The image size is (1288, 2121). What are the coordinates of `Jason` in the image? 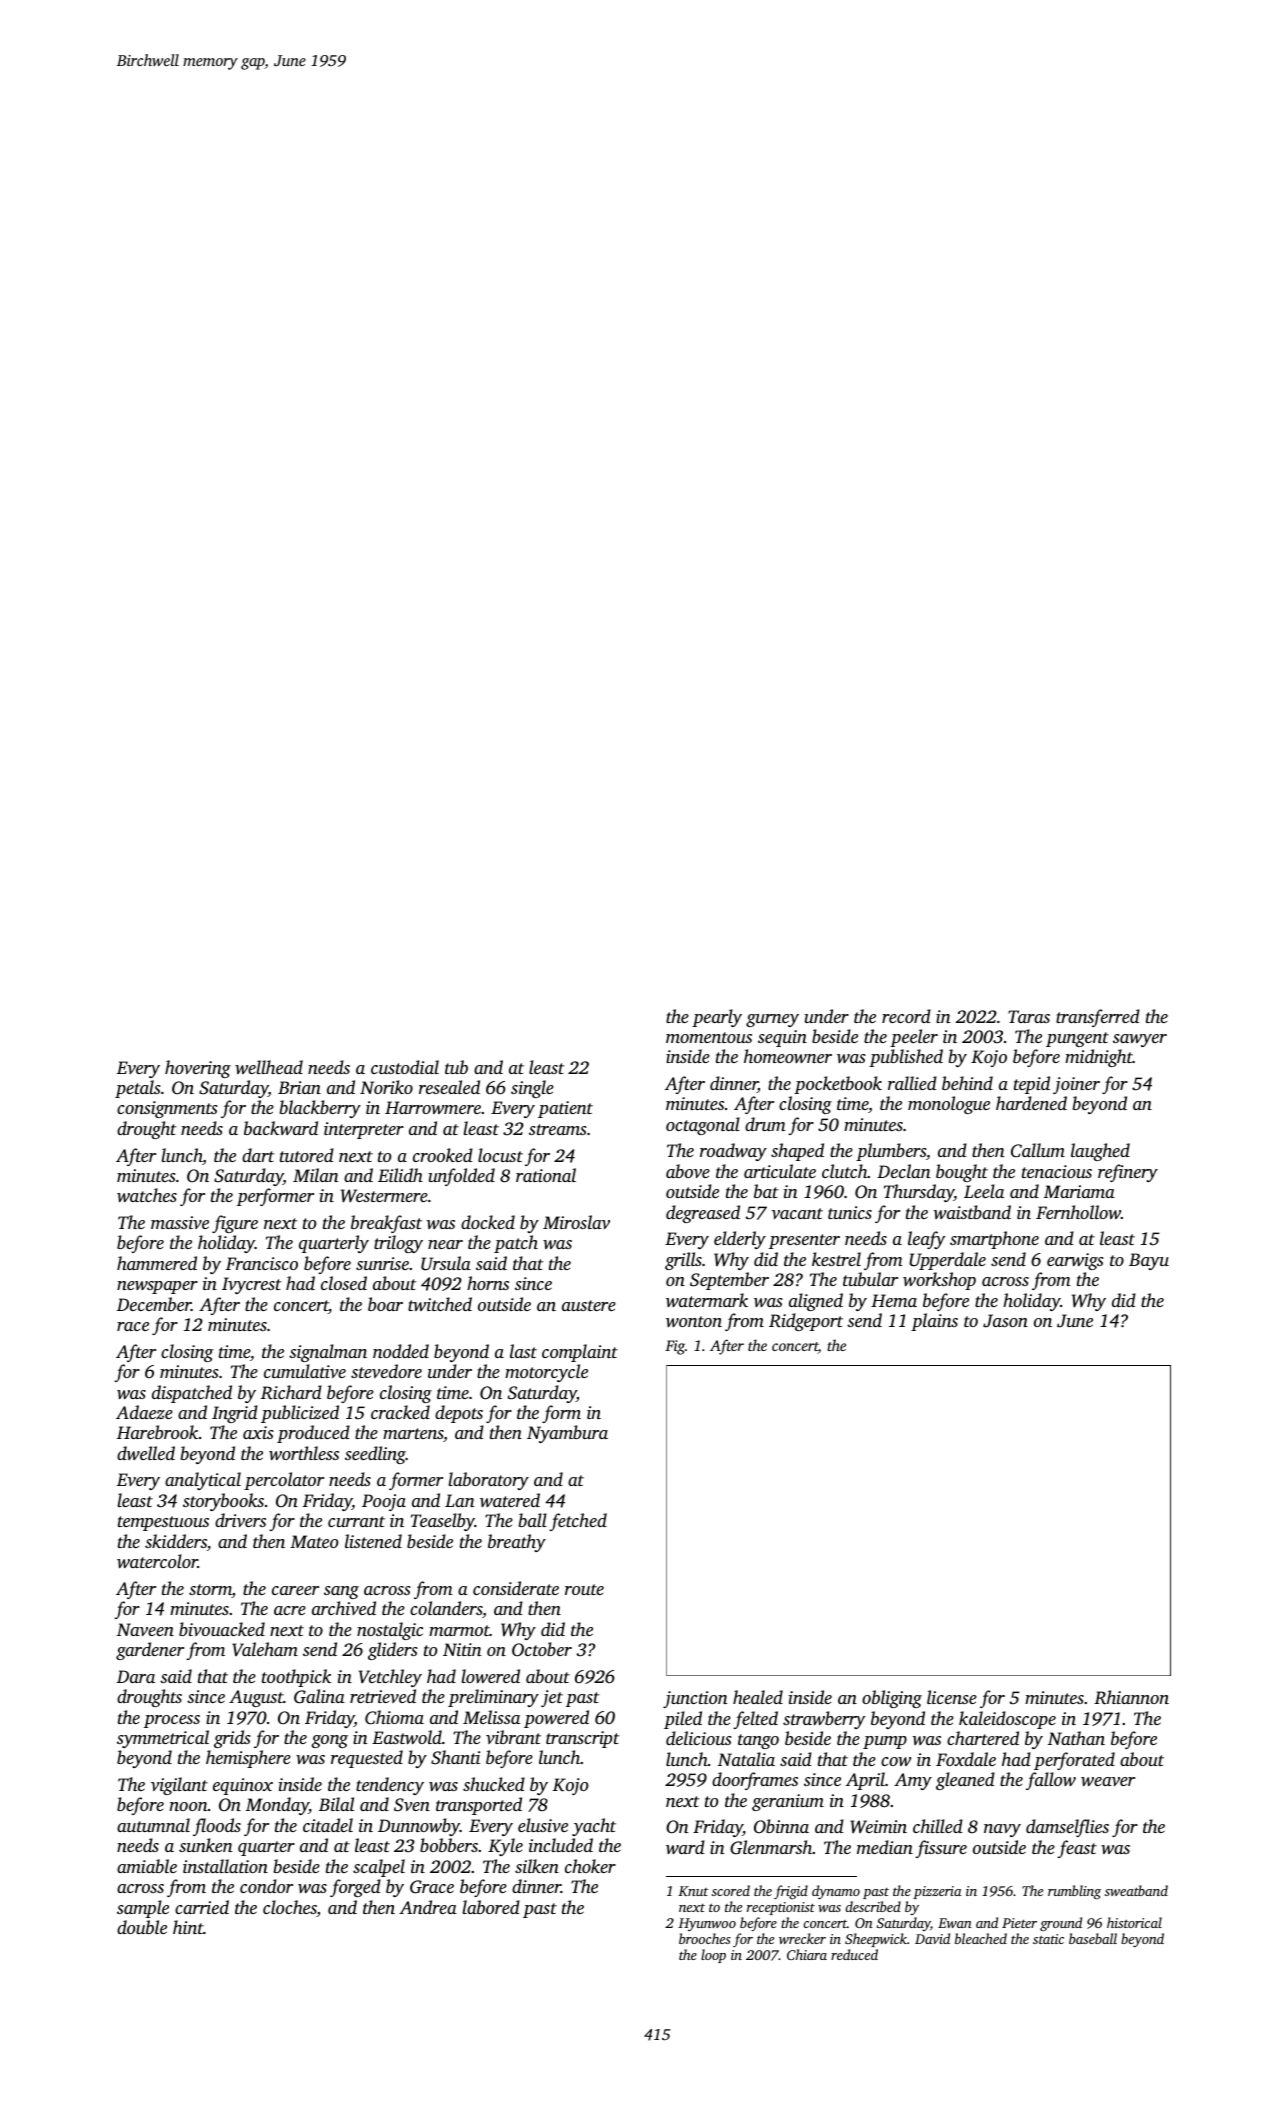 It's located at (1005, 1321).
